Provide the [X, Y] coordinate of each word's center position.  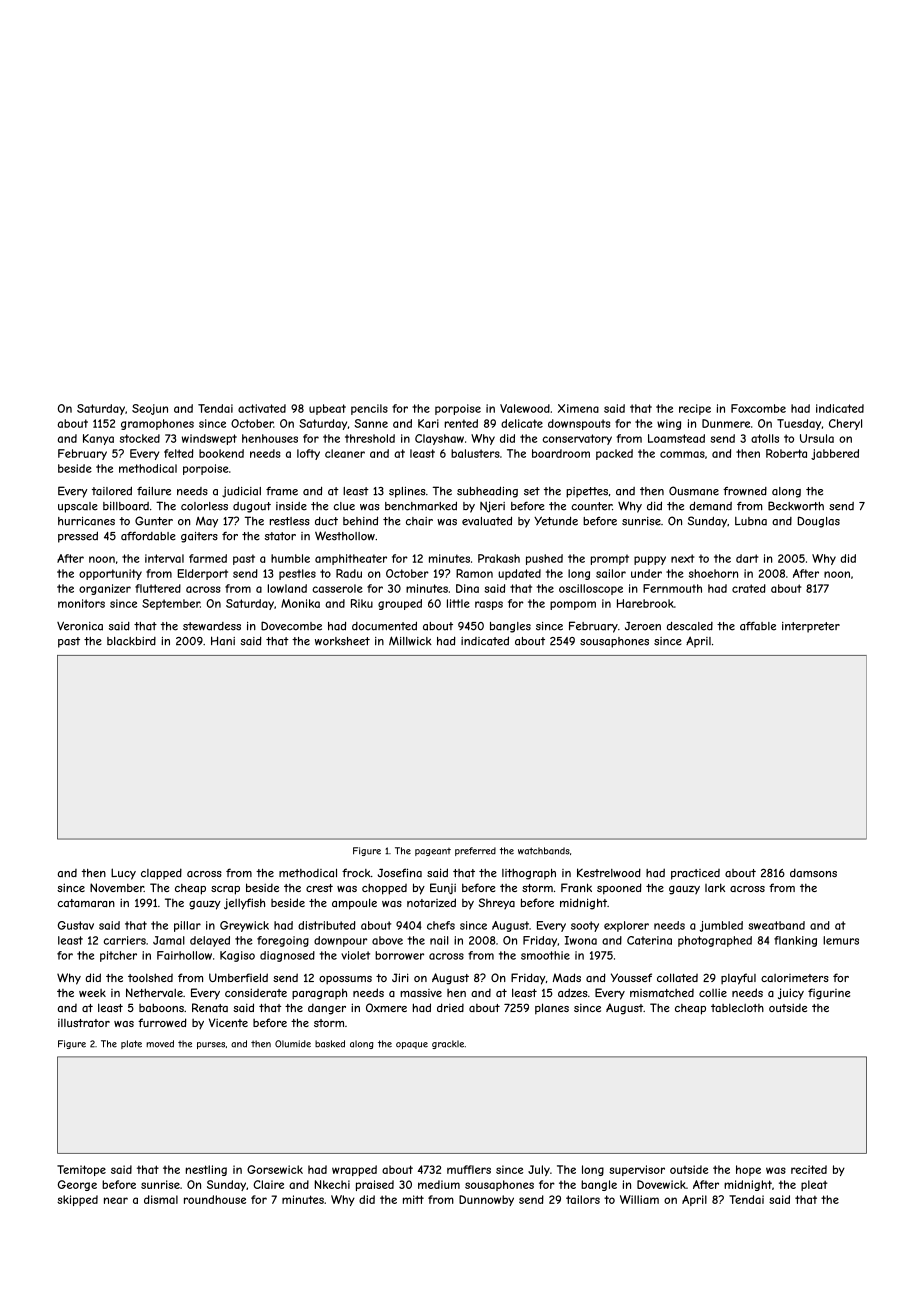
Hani [223, 641]
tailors [583, 1199]
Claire [268, 1184]
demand [711, 506]
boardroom [561, 453]
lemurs [841, 940]
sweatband [776, 925]
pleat [814, 1185]
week [92, 993]
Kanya [98, 439]
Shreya [497, 903]
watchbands [544, 851]
